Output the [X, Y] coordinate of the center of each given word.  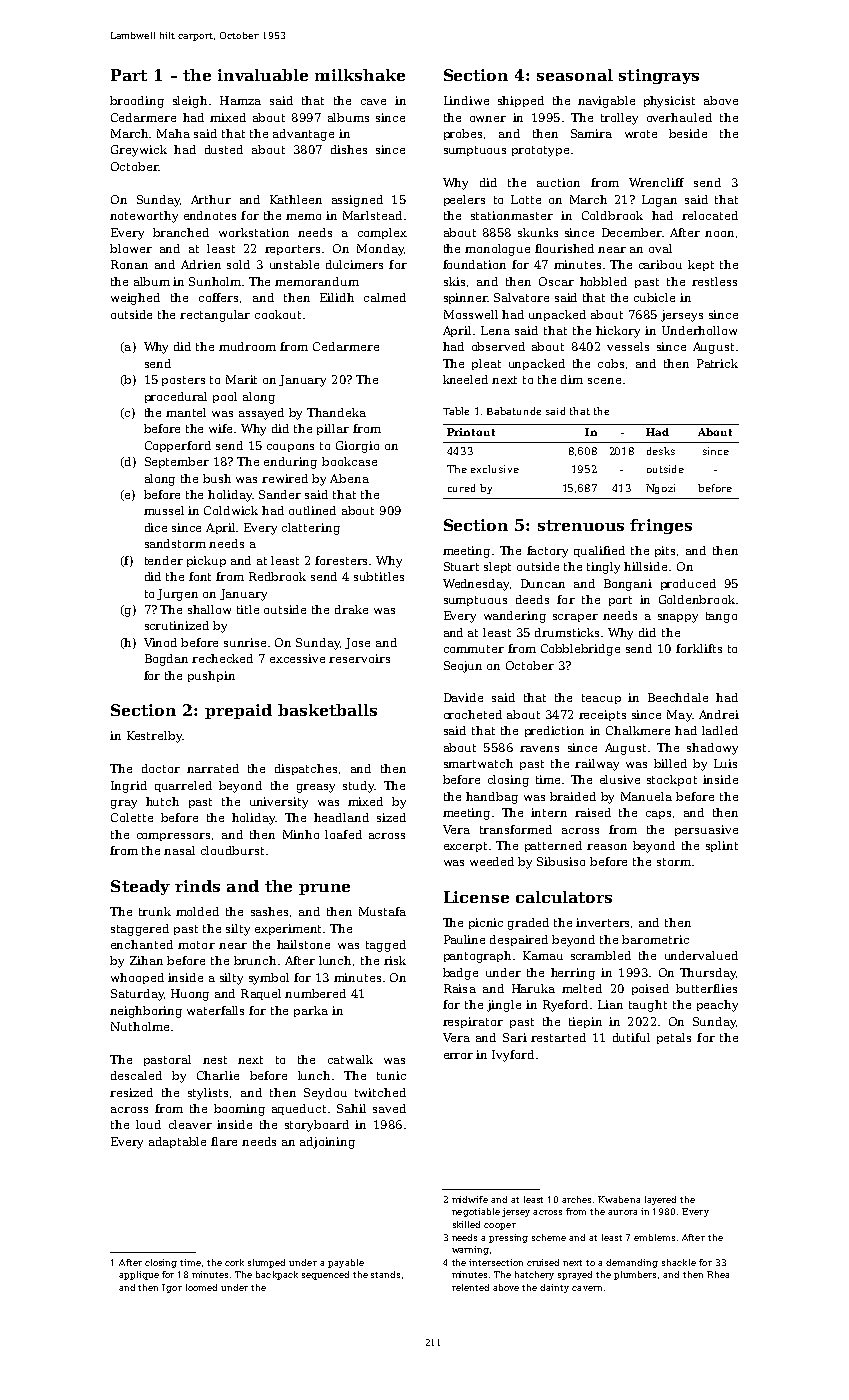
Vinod [160, 642]
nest [215, 1060]
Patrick [717, 363]
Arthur [211, 199]
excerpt [465, 847]
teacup [601, 699]
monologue [497, 250]
